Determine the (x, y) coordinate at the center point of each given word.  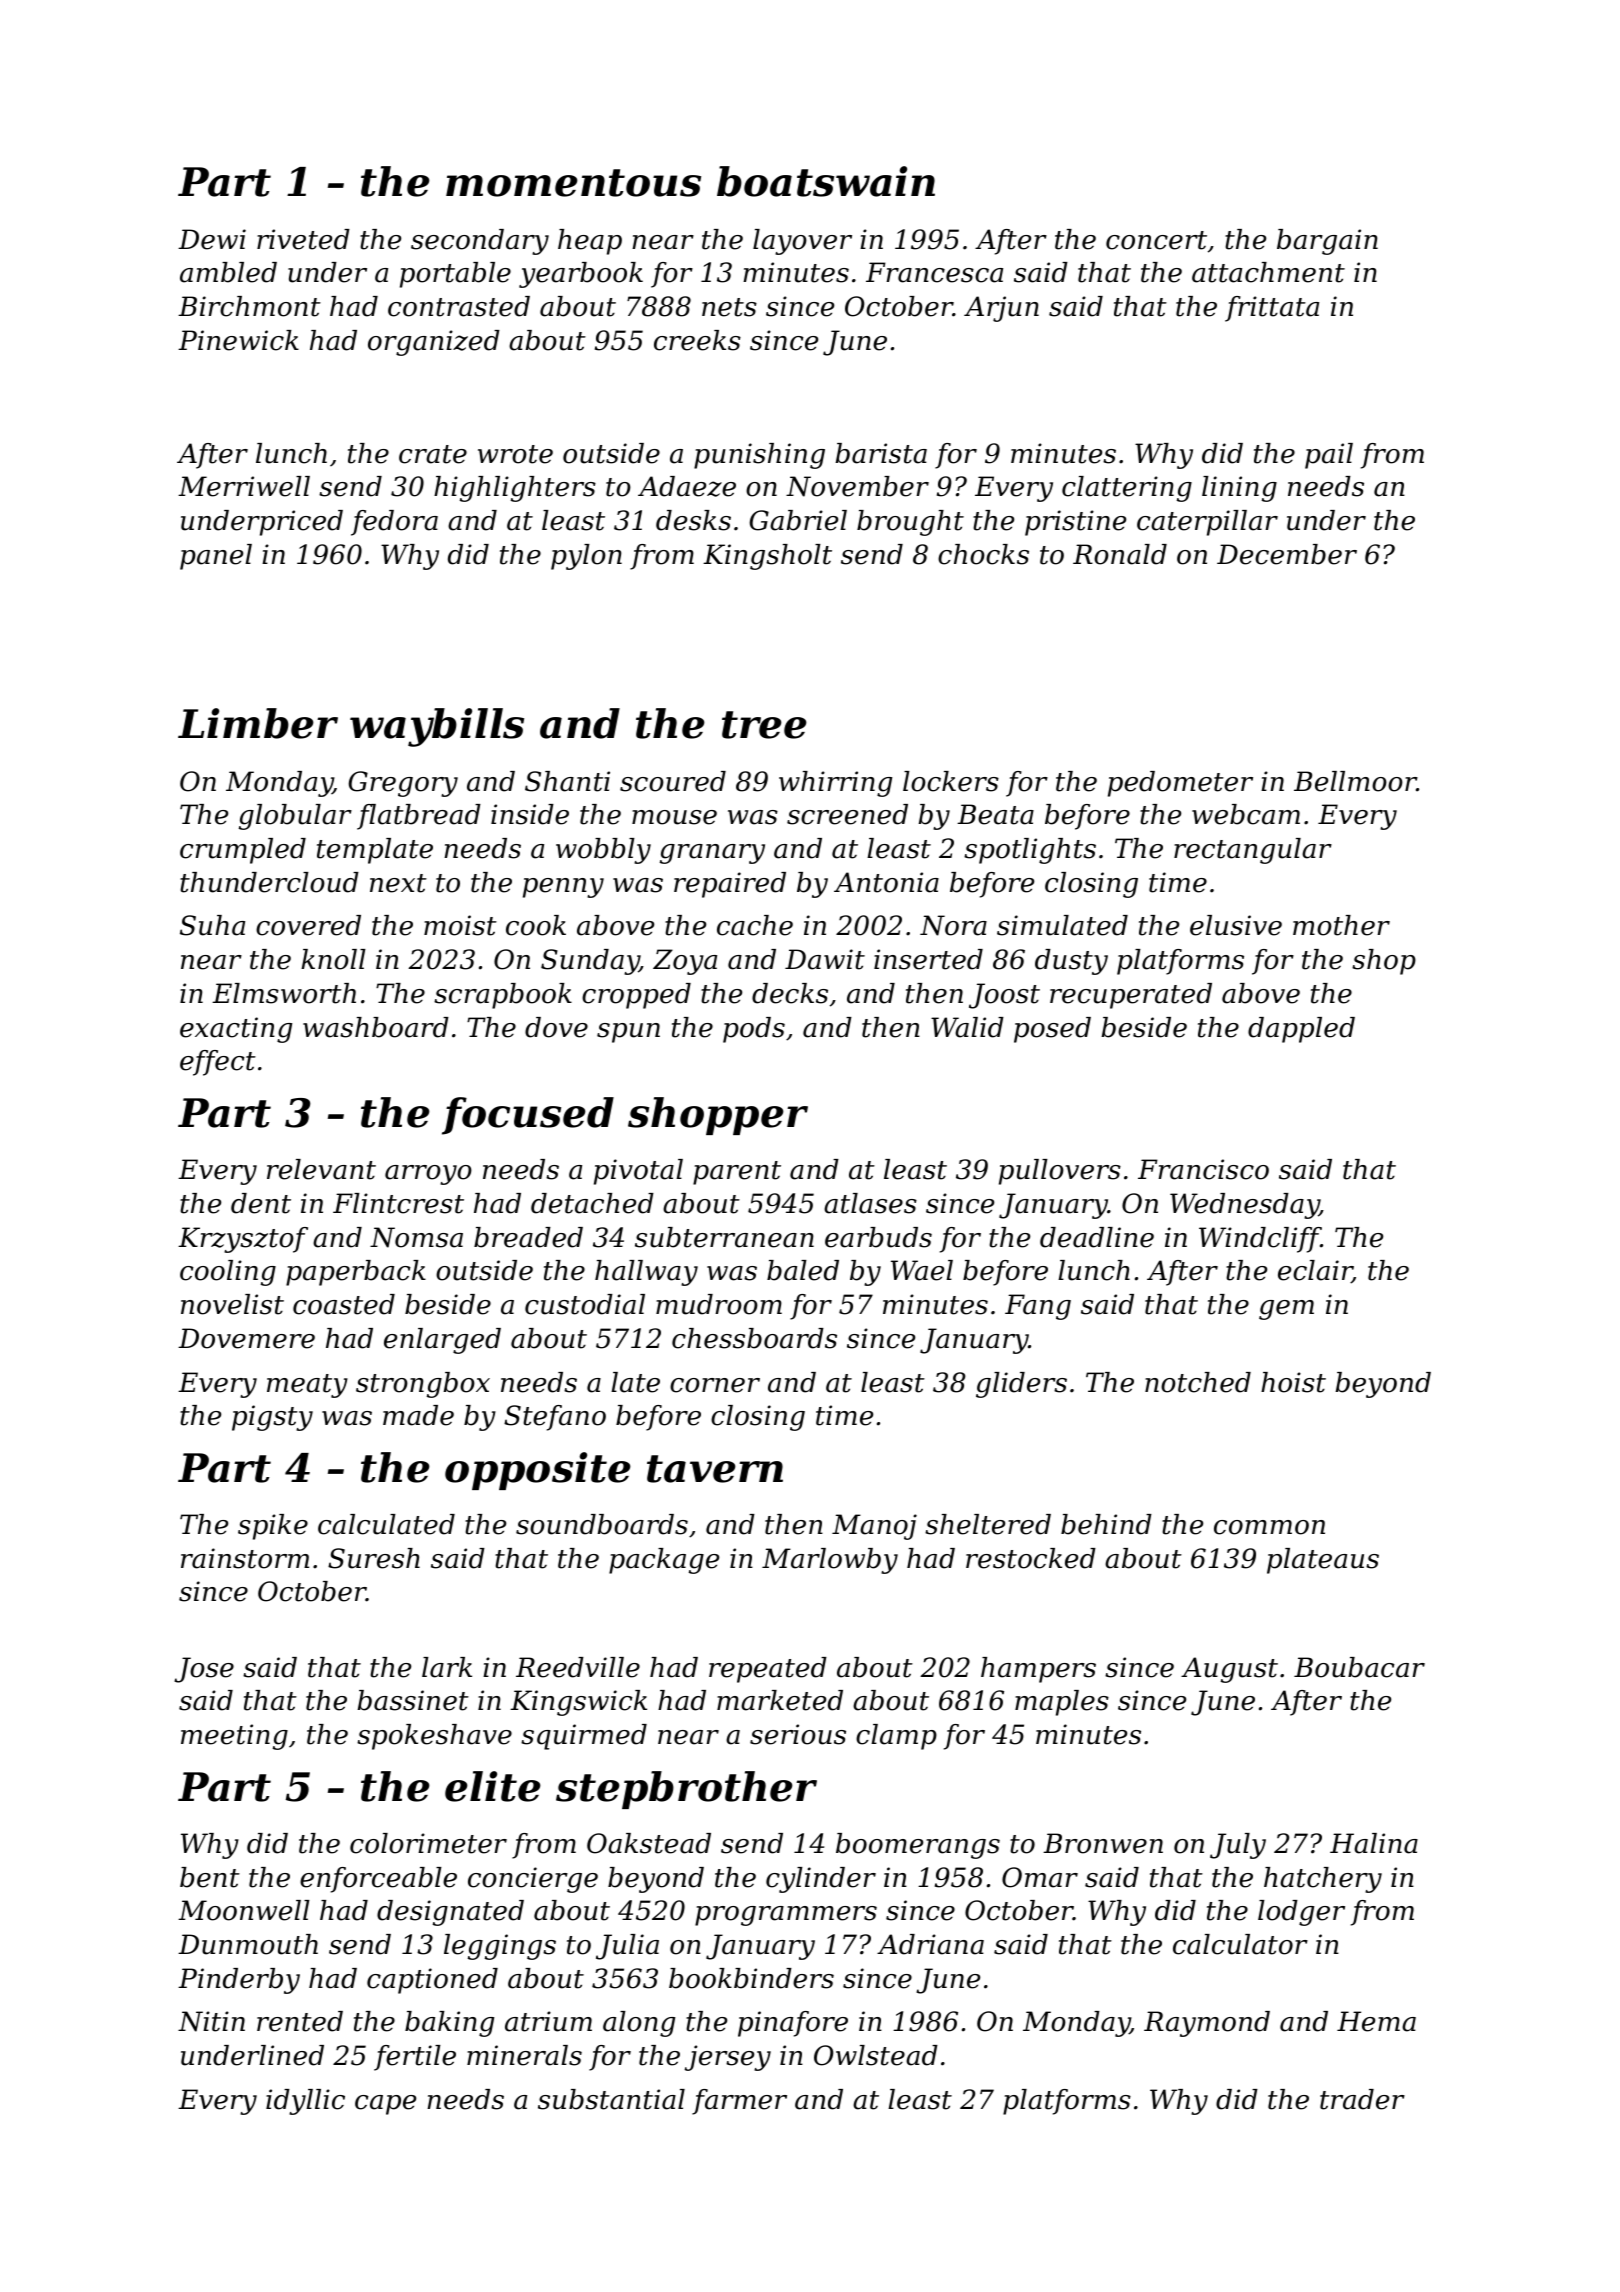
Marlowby (830, 1561)
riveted (303, 239)
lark (447, 1667)
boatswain (826, 181)
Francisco (1203, 1169)
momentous (573, 183)
